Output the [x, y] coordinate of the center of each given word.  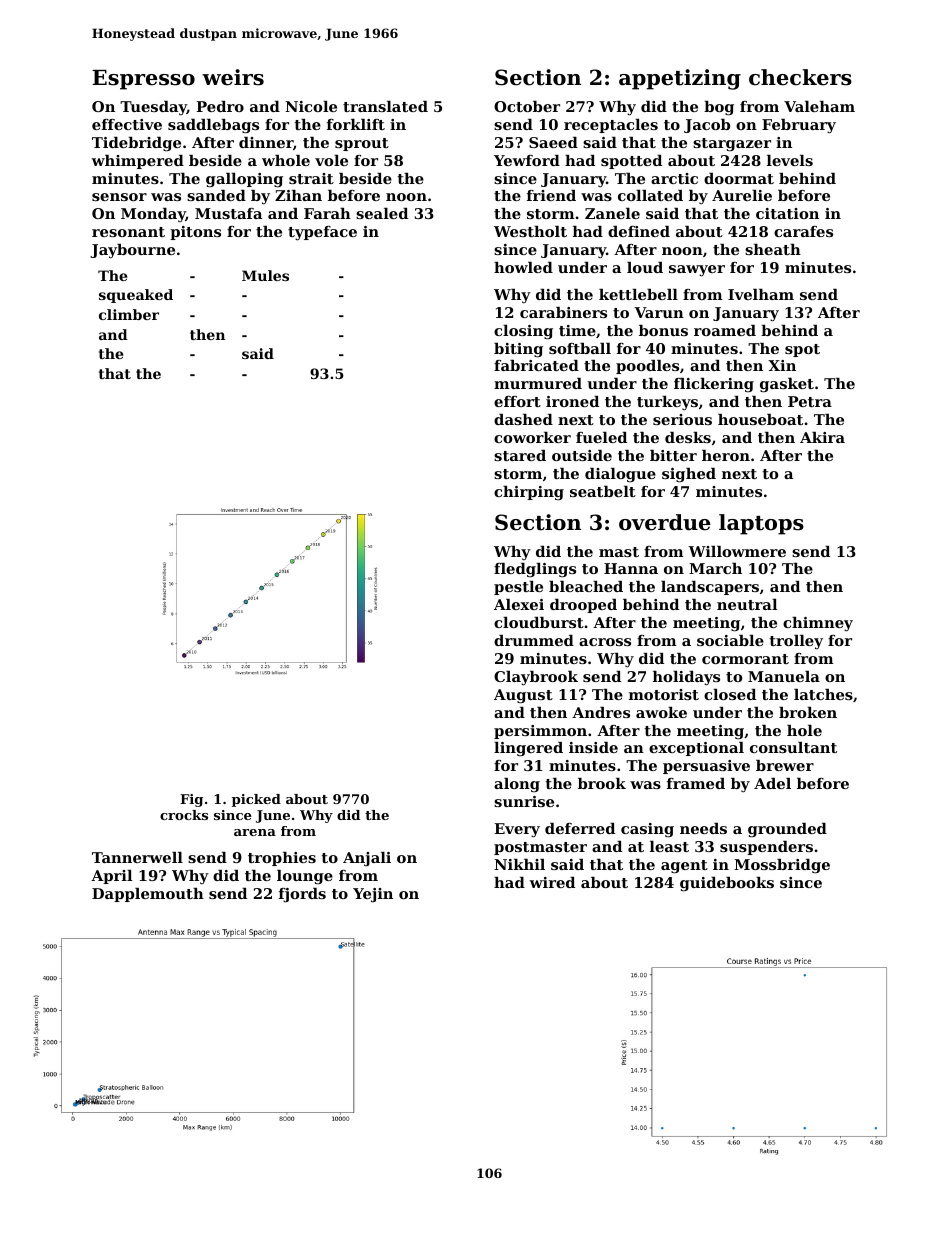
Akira [822, 437]
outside [582, 455]
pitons [195, 233]
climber [129, 314]
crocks [184, 815]
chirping [529, 493]
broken [808, 712]
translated [385, 106]
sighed [689, 475]
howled [523, 267]
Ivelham [761, 294]
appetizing [680, 79]
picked [256, 800]
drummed [534, 640]
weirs [233, 77]
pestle [518, 588]
